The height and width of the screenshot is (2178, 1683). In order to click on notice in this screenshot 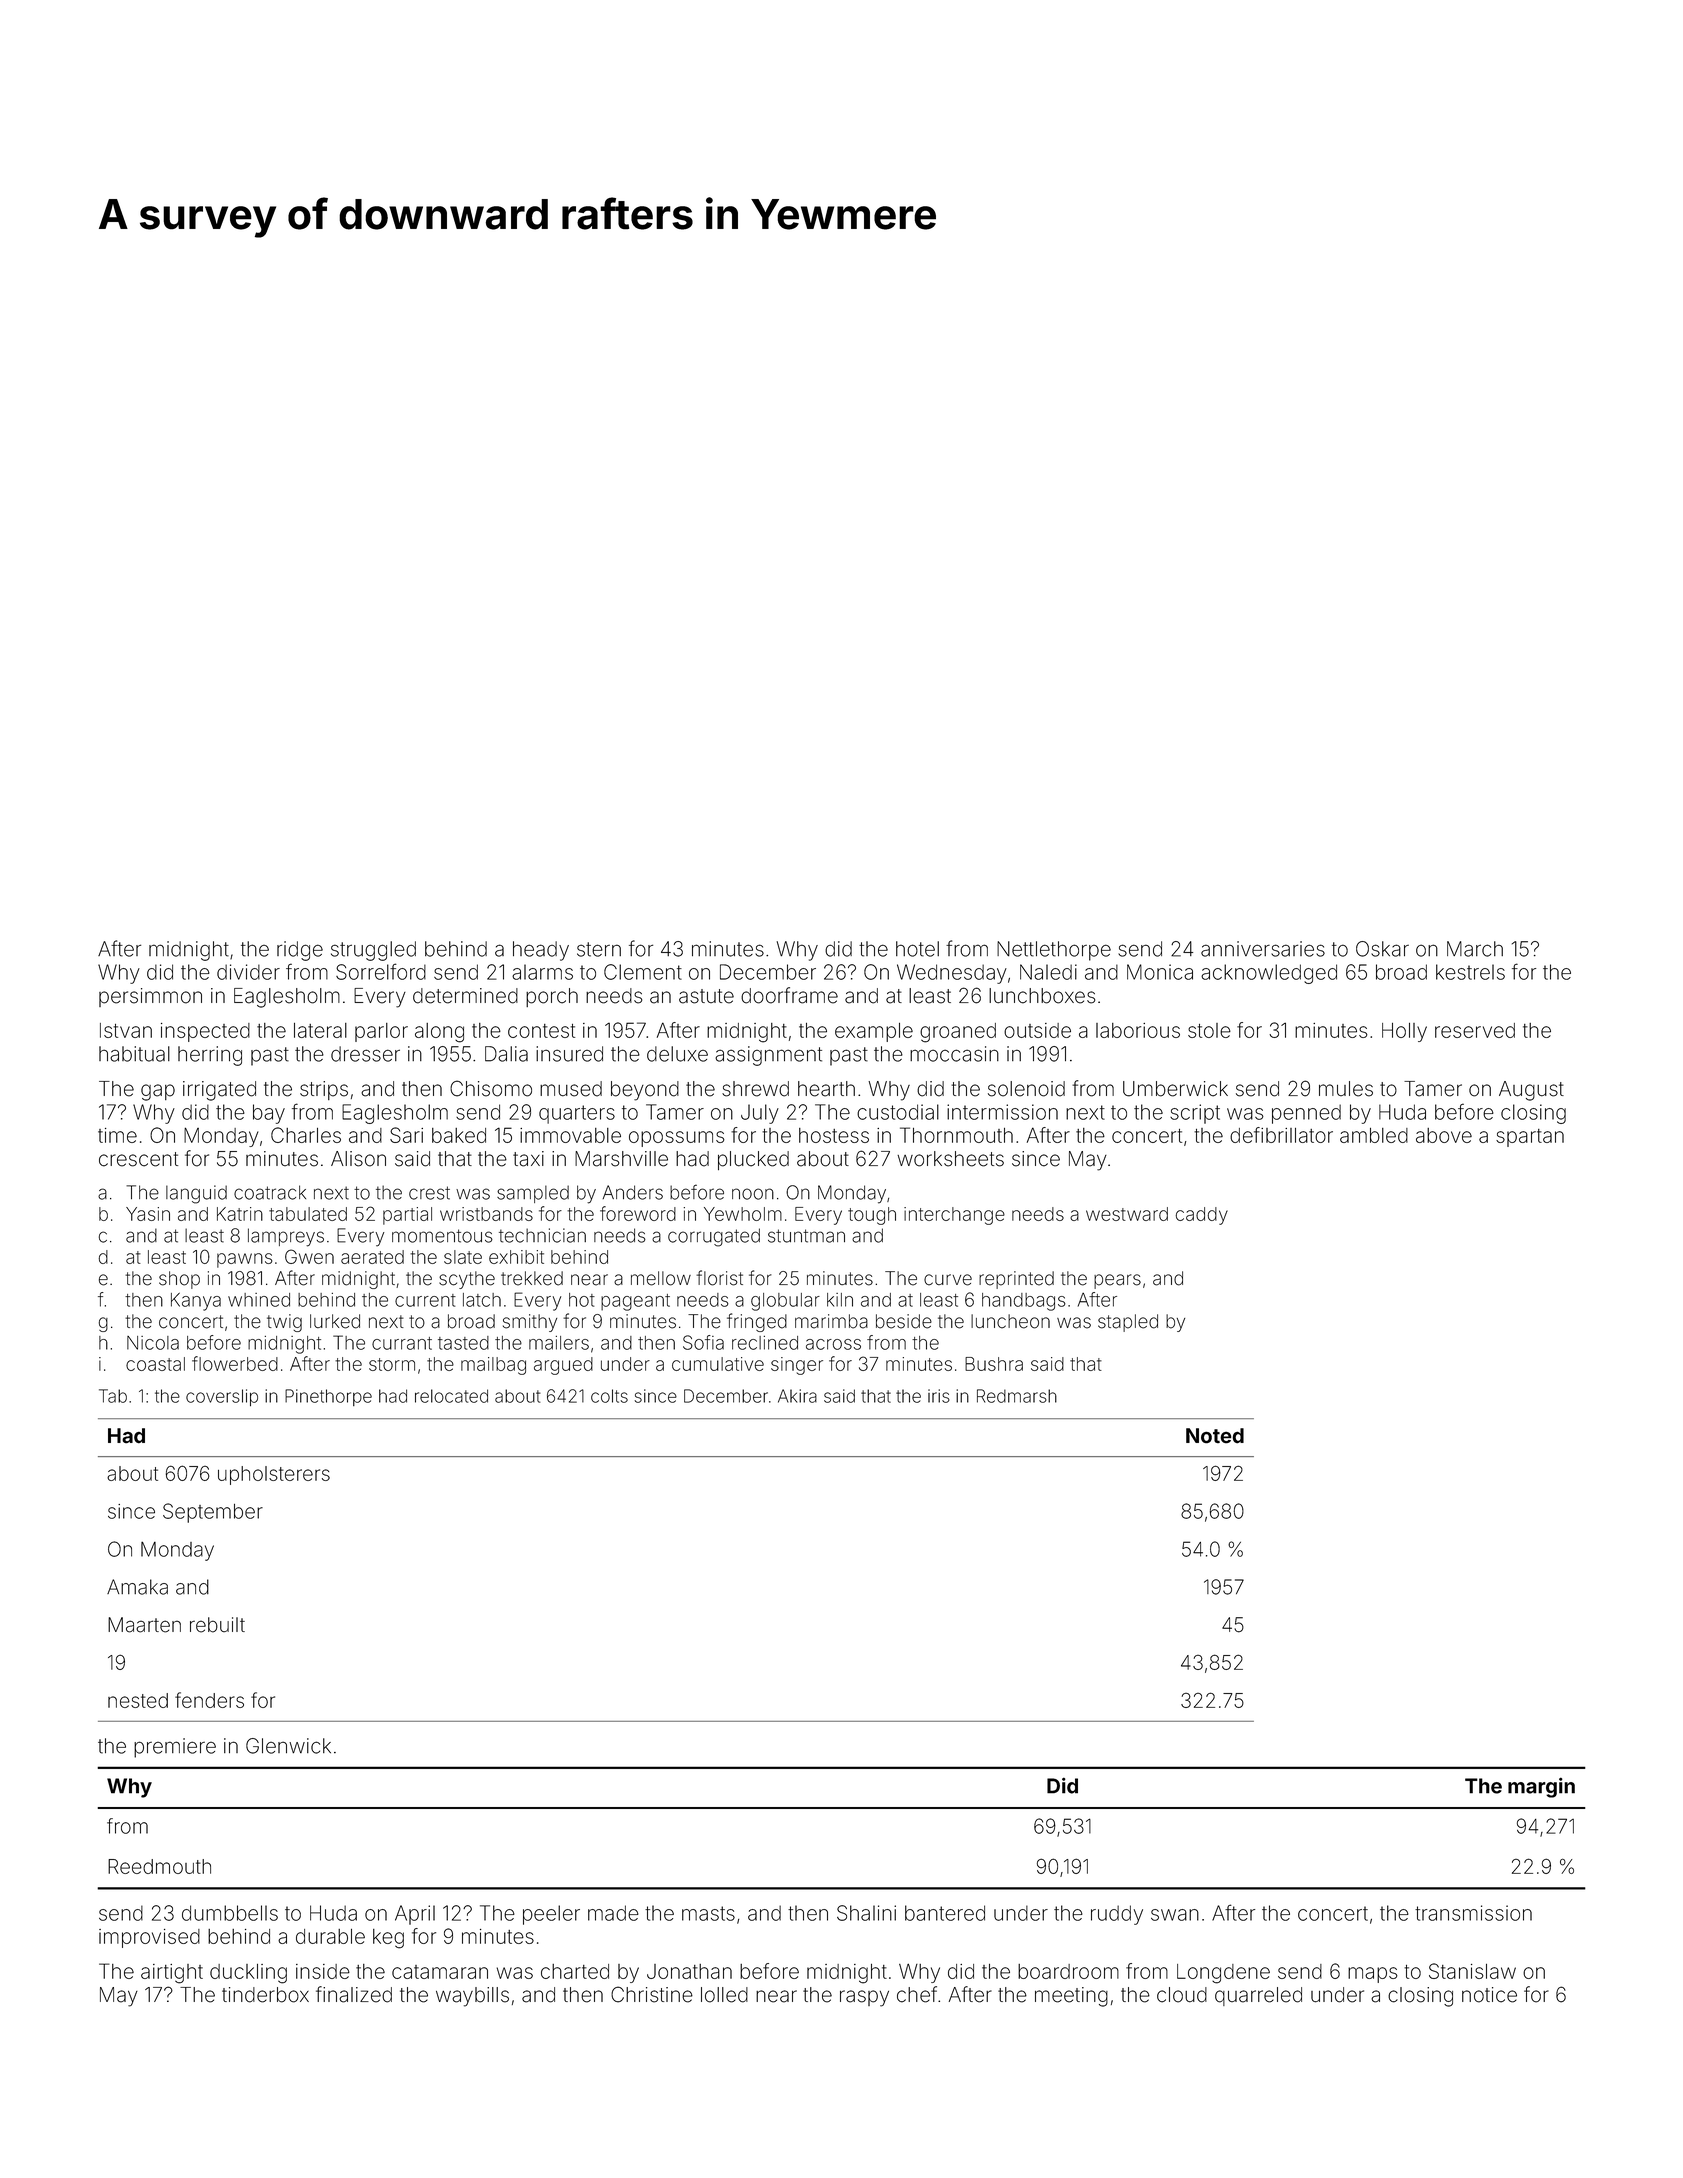, I will do `click(1489, 1995)`.
